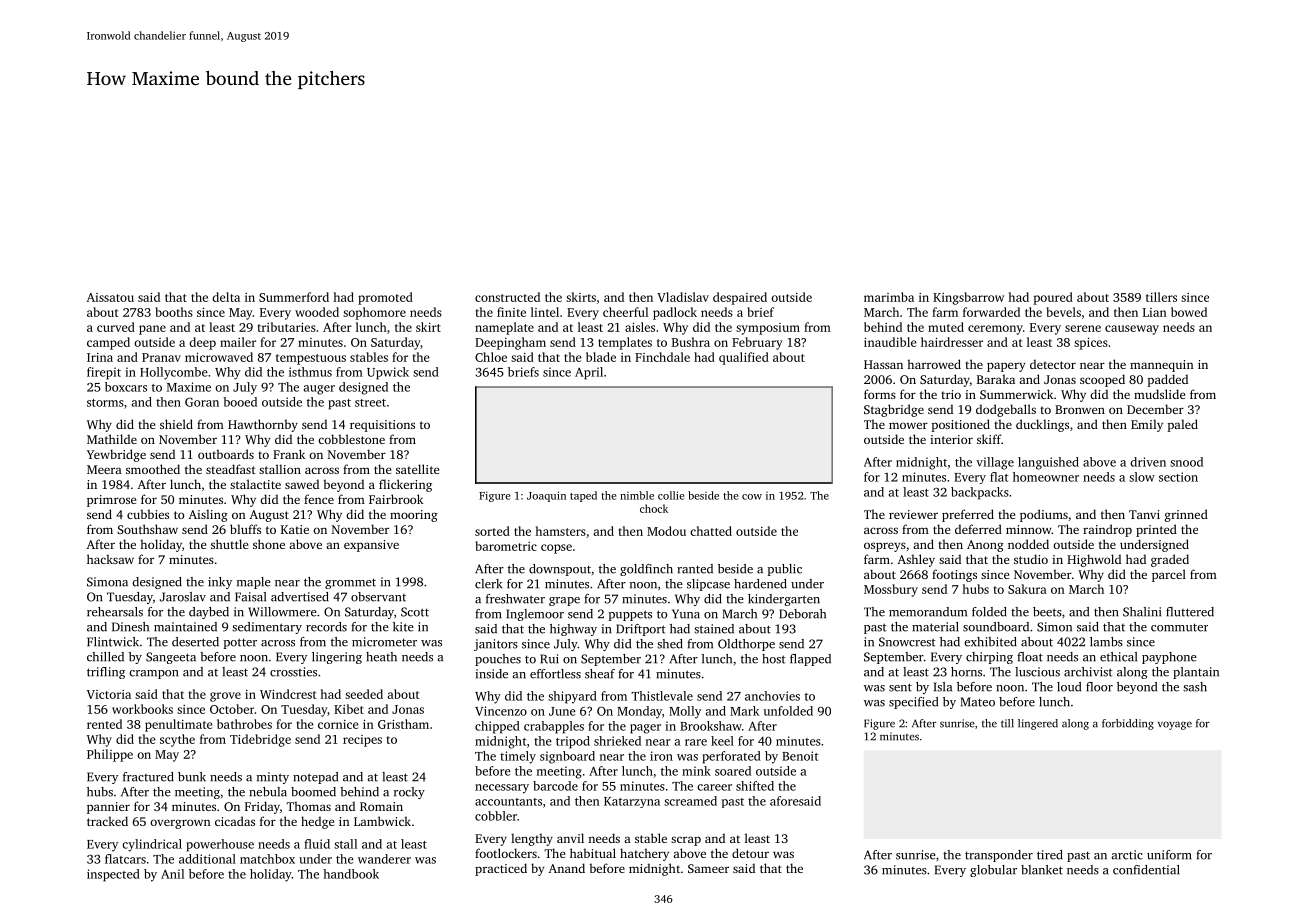 Image resolution: width=1308 pixels, height=924 pixels. Describe the element at coordinates (1118, 657) in the image. I see `ethical` at that location.
